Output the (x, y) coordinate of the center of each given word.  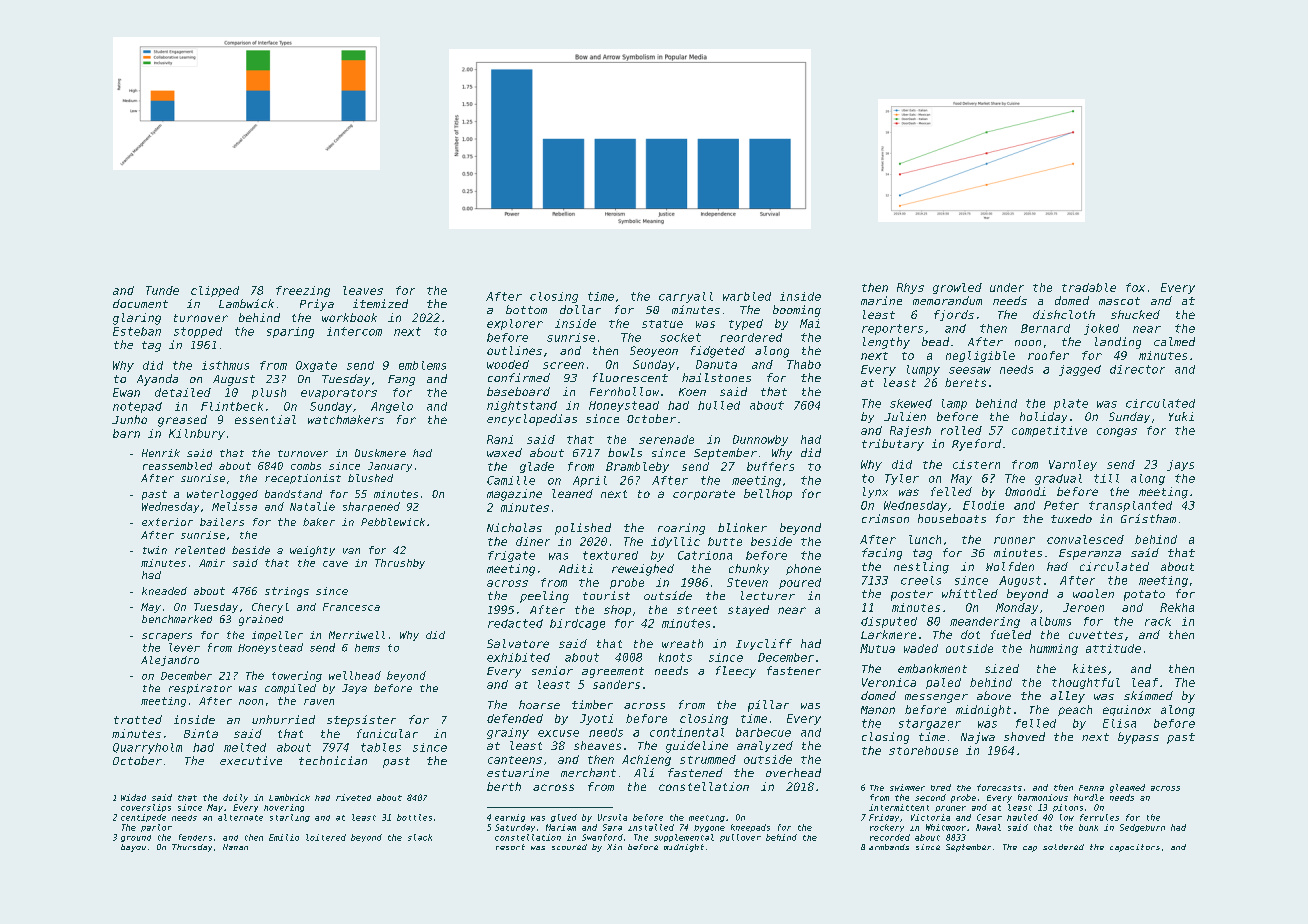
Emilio (284, 837)
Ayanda (157, 380)
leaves (363, 290)
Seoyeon (654, 351)
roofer (1048, 355)
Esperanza (1090, 554)
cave (335, 564)
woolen (1093, 593)
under (1007, 287)
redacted (515, 623)
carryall (686, 297)
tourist (606, 595)
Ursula (612, 817)
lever (184, 647)
